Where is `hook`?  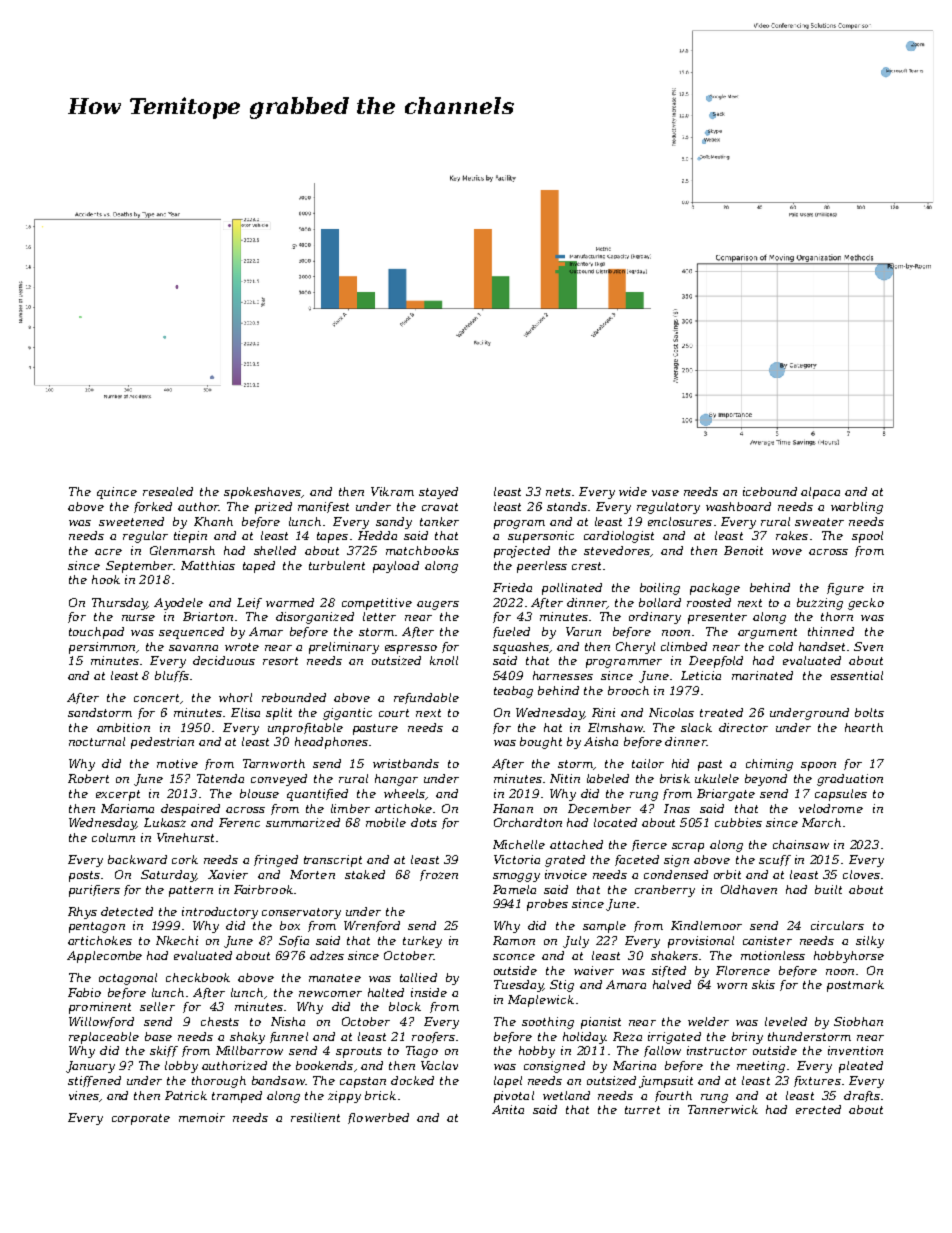 hook is located at coordinates (106, 579).
